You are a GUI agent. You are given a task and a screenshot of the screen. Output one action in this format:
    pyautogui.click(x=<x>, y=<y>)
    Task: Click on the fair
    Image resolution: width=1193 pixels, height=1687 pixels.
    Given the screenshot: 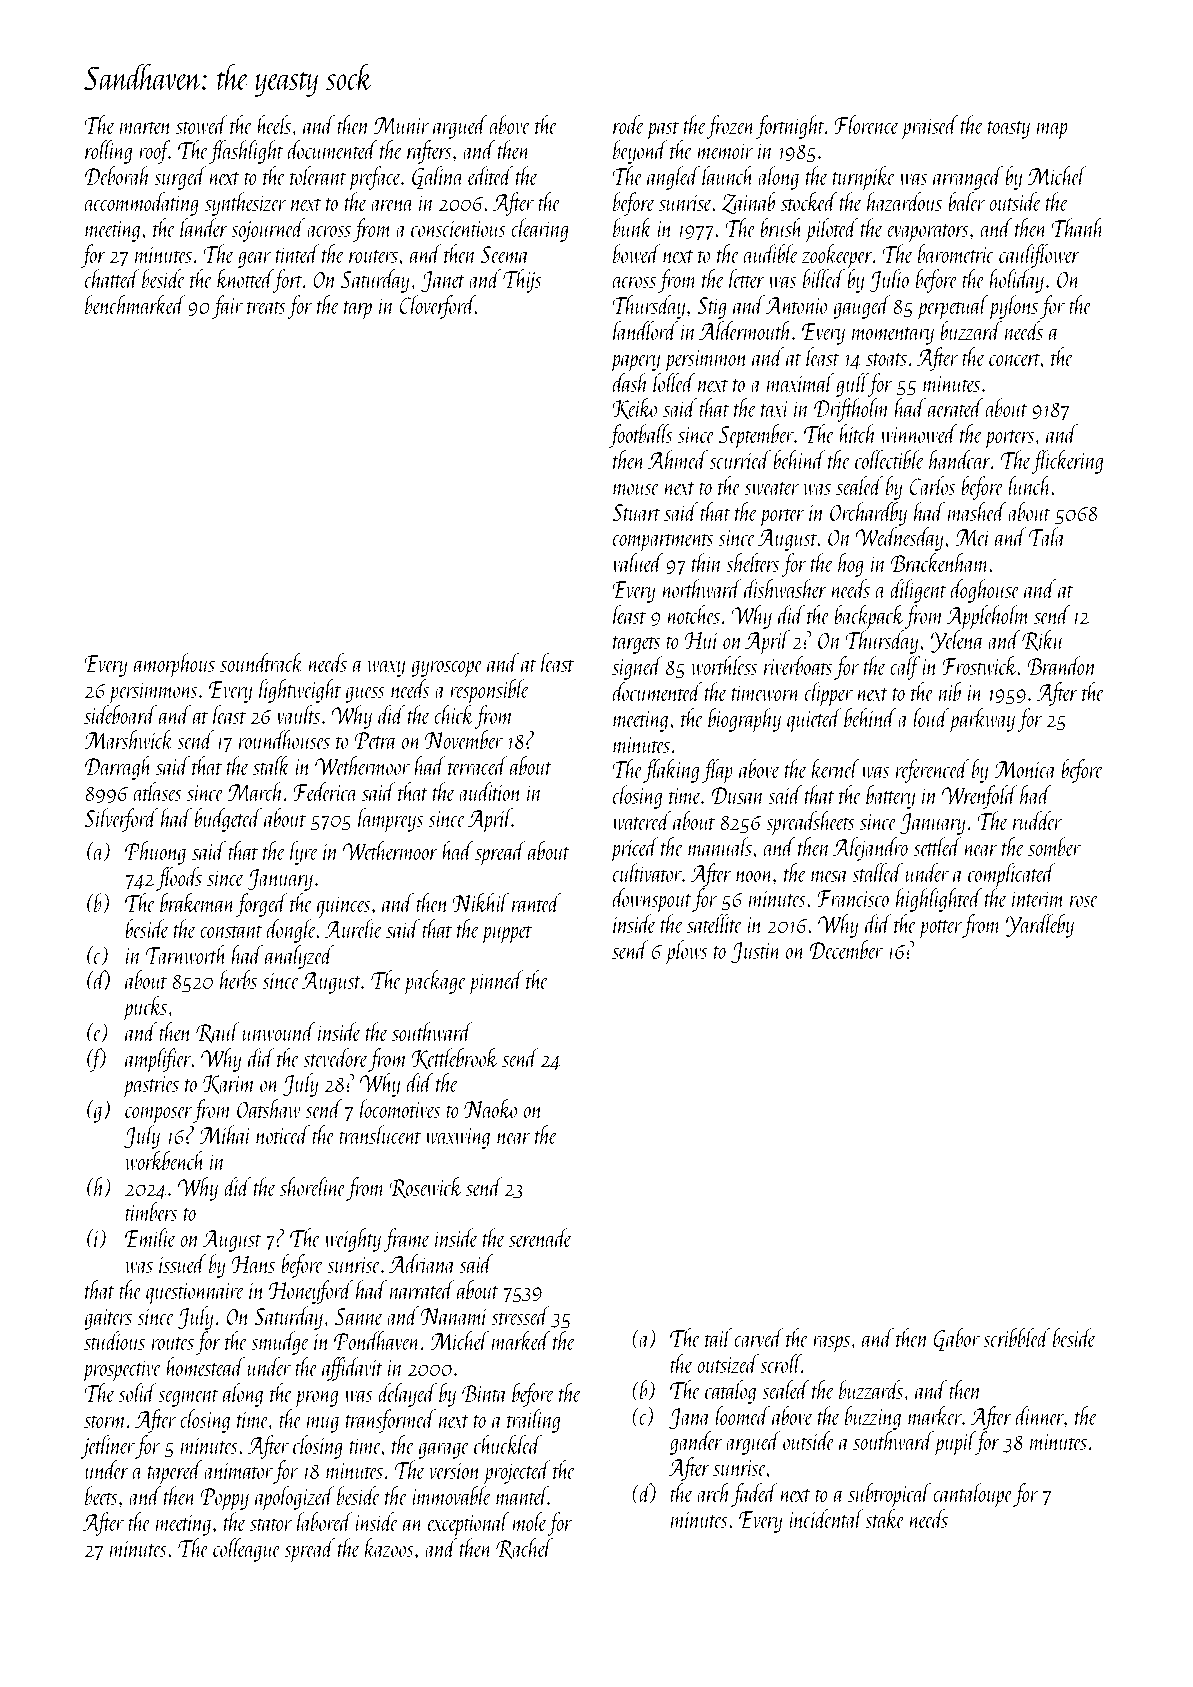 What is the action you would take?
    pyautogui.click(x=227, y=307)
